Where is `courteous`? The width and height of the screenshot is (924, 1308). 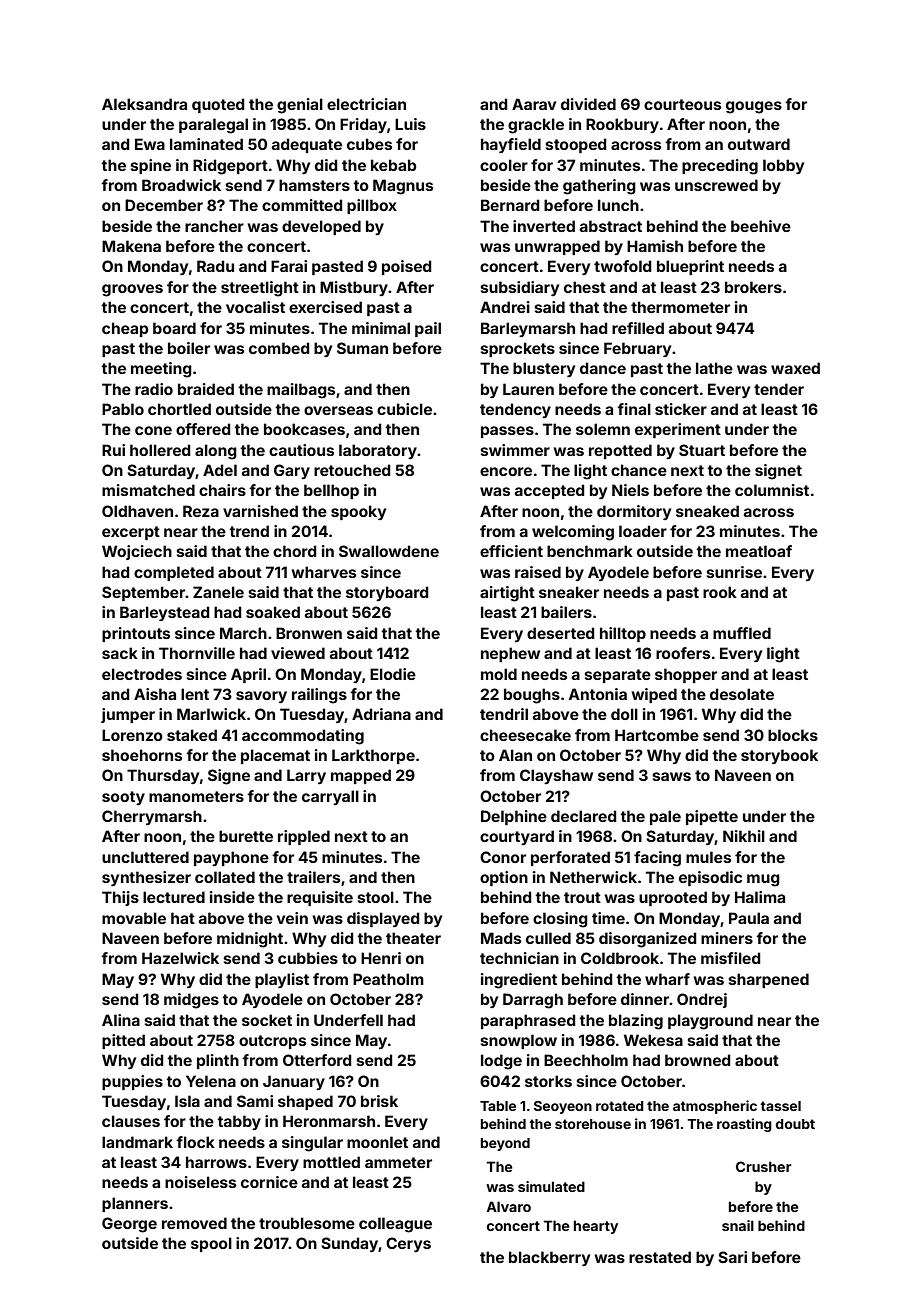
courteous is located at coordinates (682, 104).
